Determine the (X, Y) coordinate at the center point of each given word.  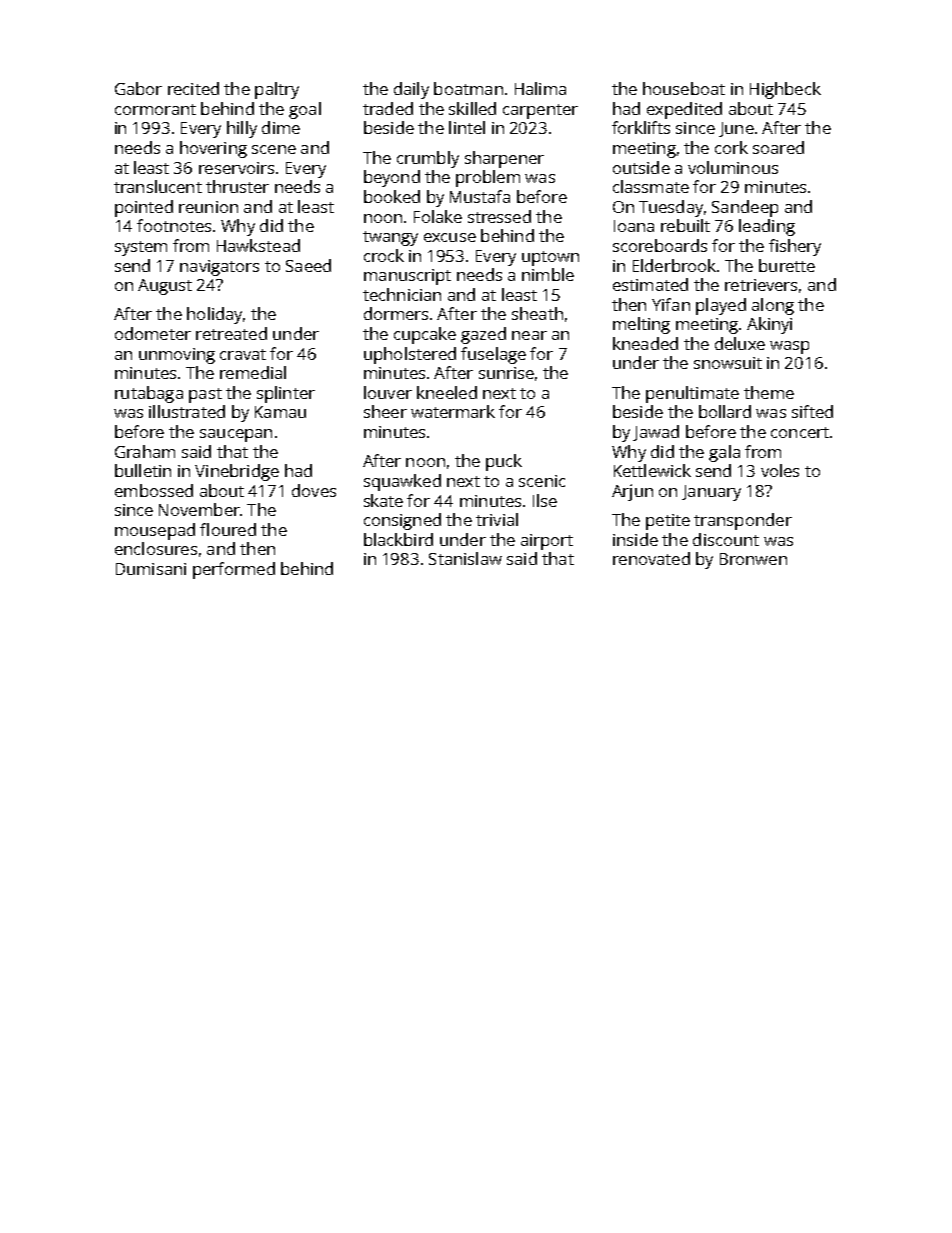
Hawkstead (258, 245)
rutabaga (149, 394)
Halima (540, 88)
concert (800, 432)
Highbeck (785, 90)
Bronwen (753, 559)
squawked (402, 482)
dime (281, 127)
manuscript (407, 277)
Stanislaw (465, 558)
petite (668, 522)
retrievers (761, 285)
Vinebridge (237, 472)
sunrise (506, 373)
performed (234, 570)
